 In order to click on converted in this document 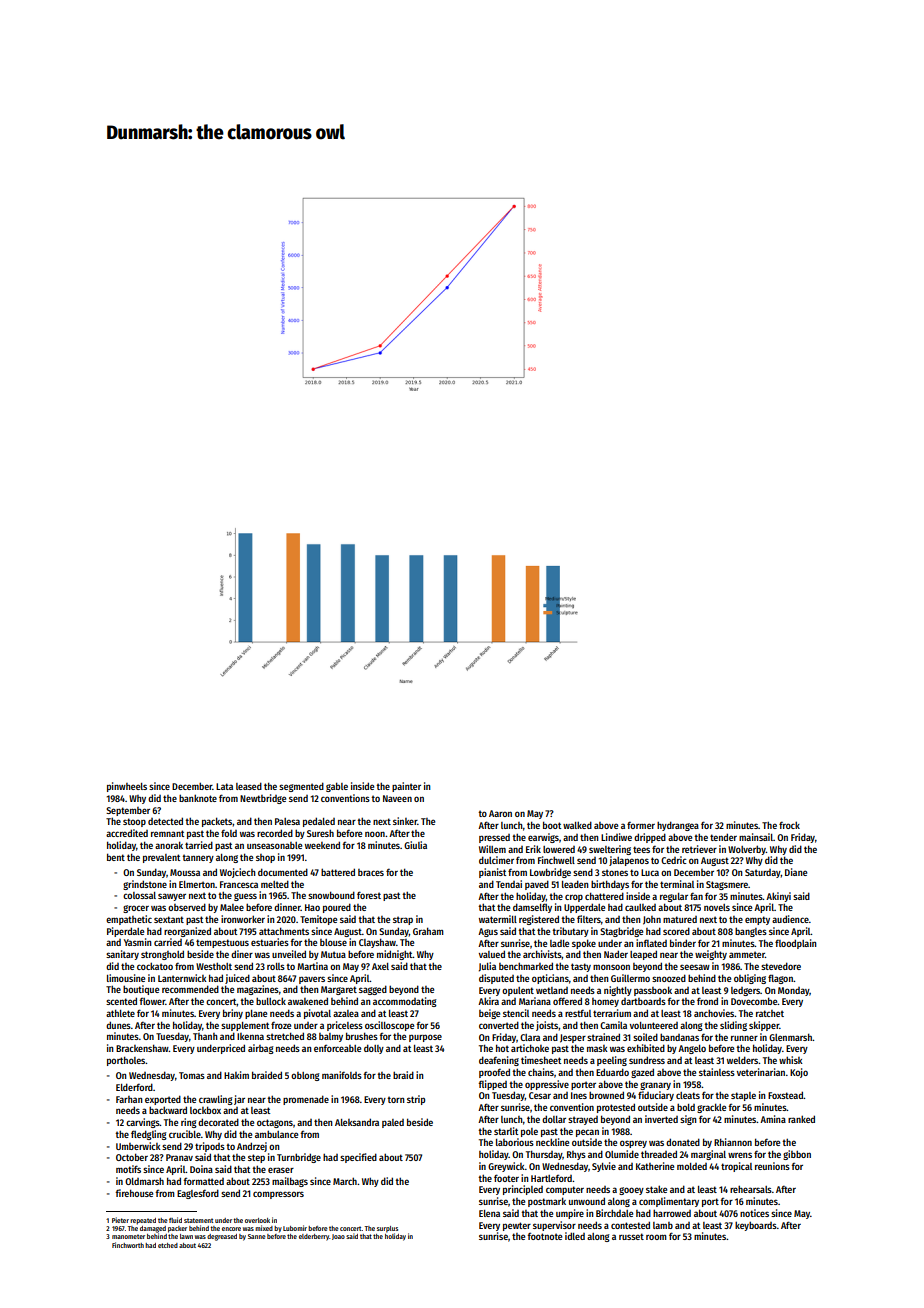, I will do `click(499, 1025)`.
